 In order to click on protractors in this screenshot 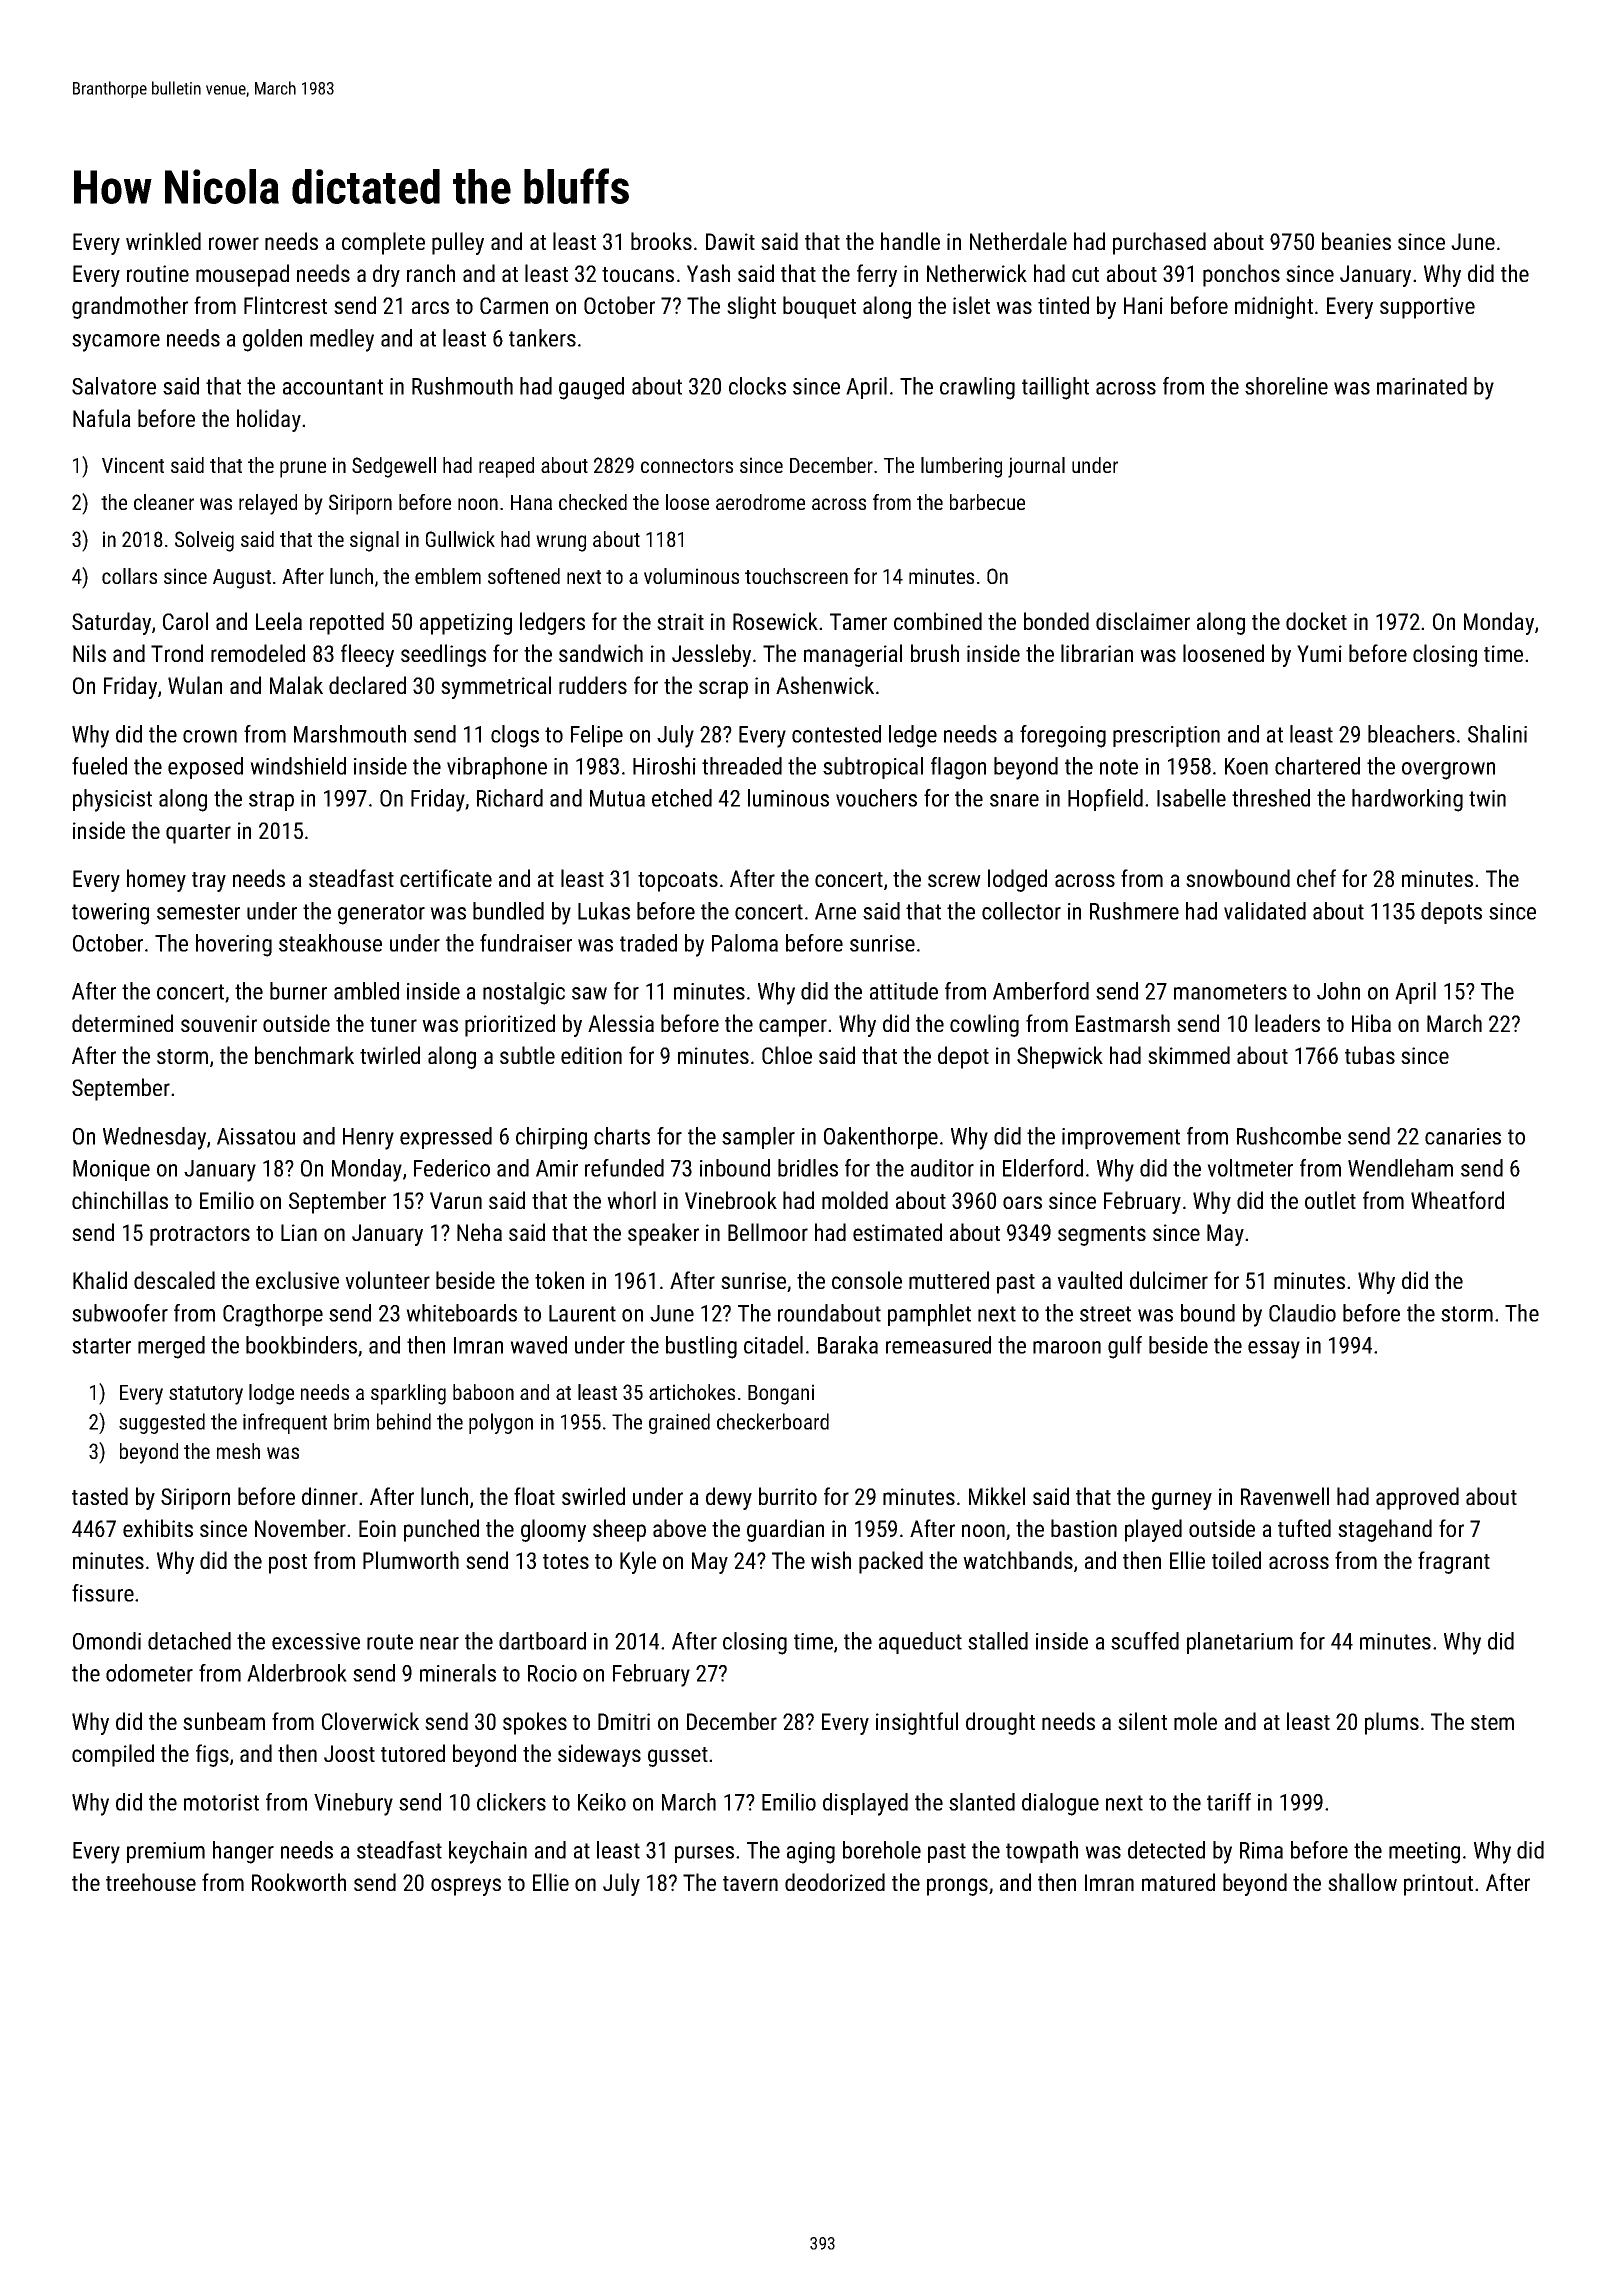, I will do `click(200, 1236)`.
